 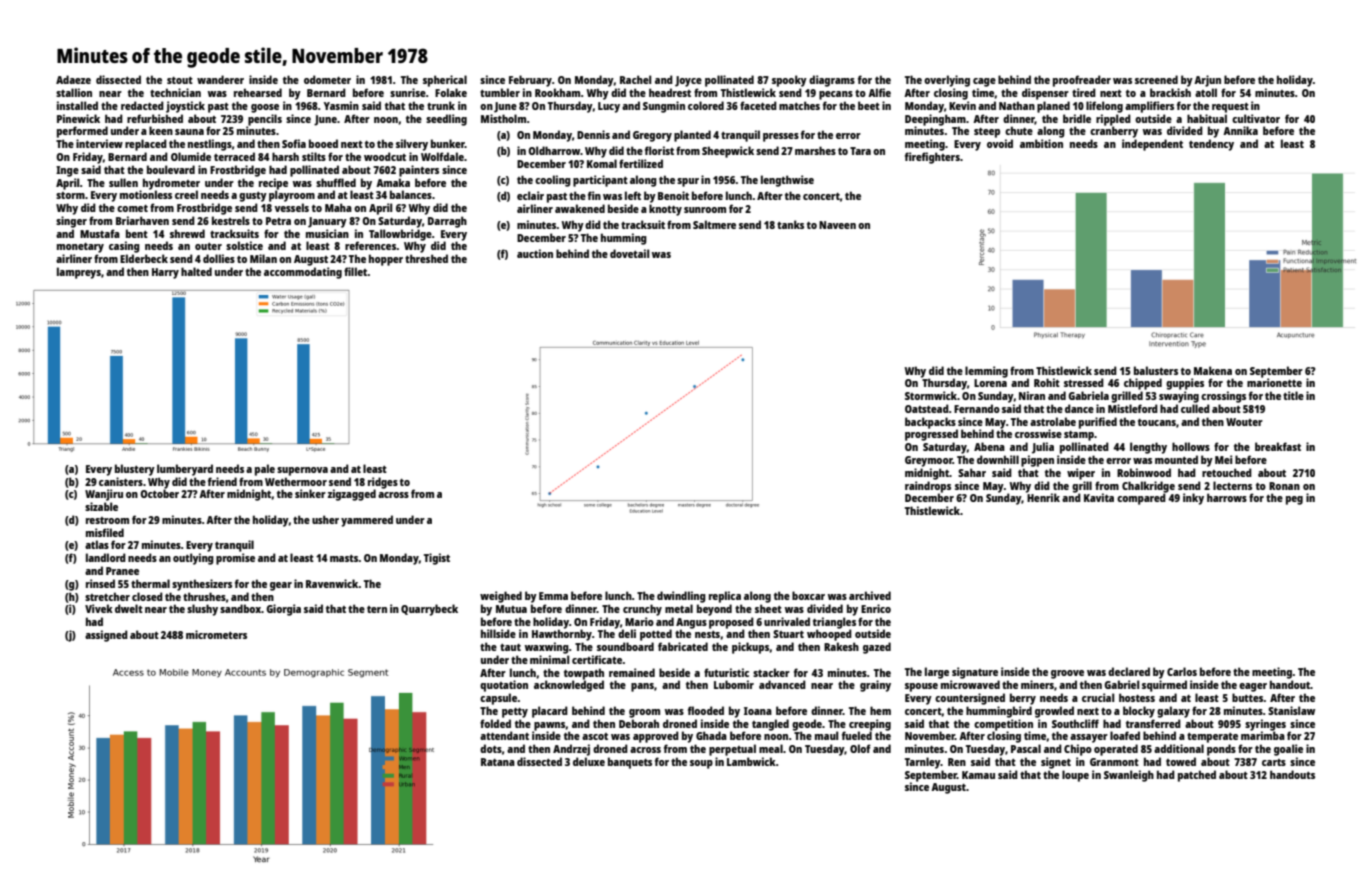 I want to click on retouched, so click(x=1227, y=472).
